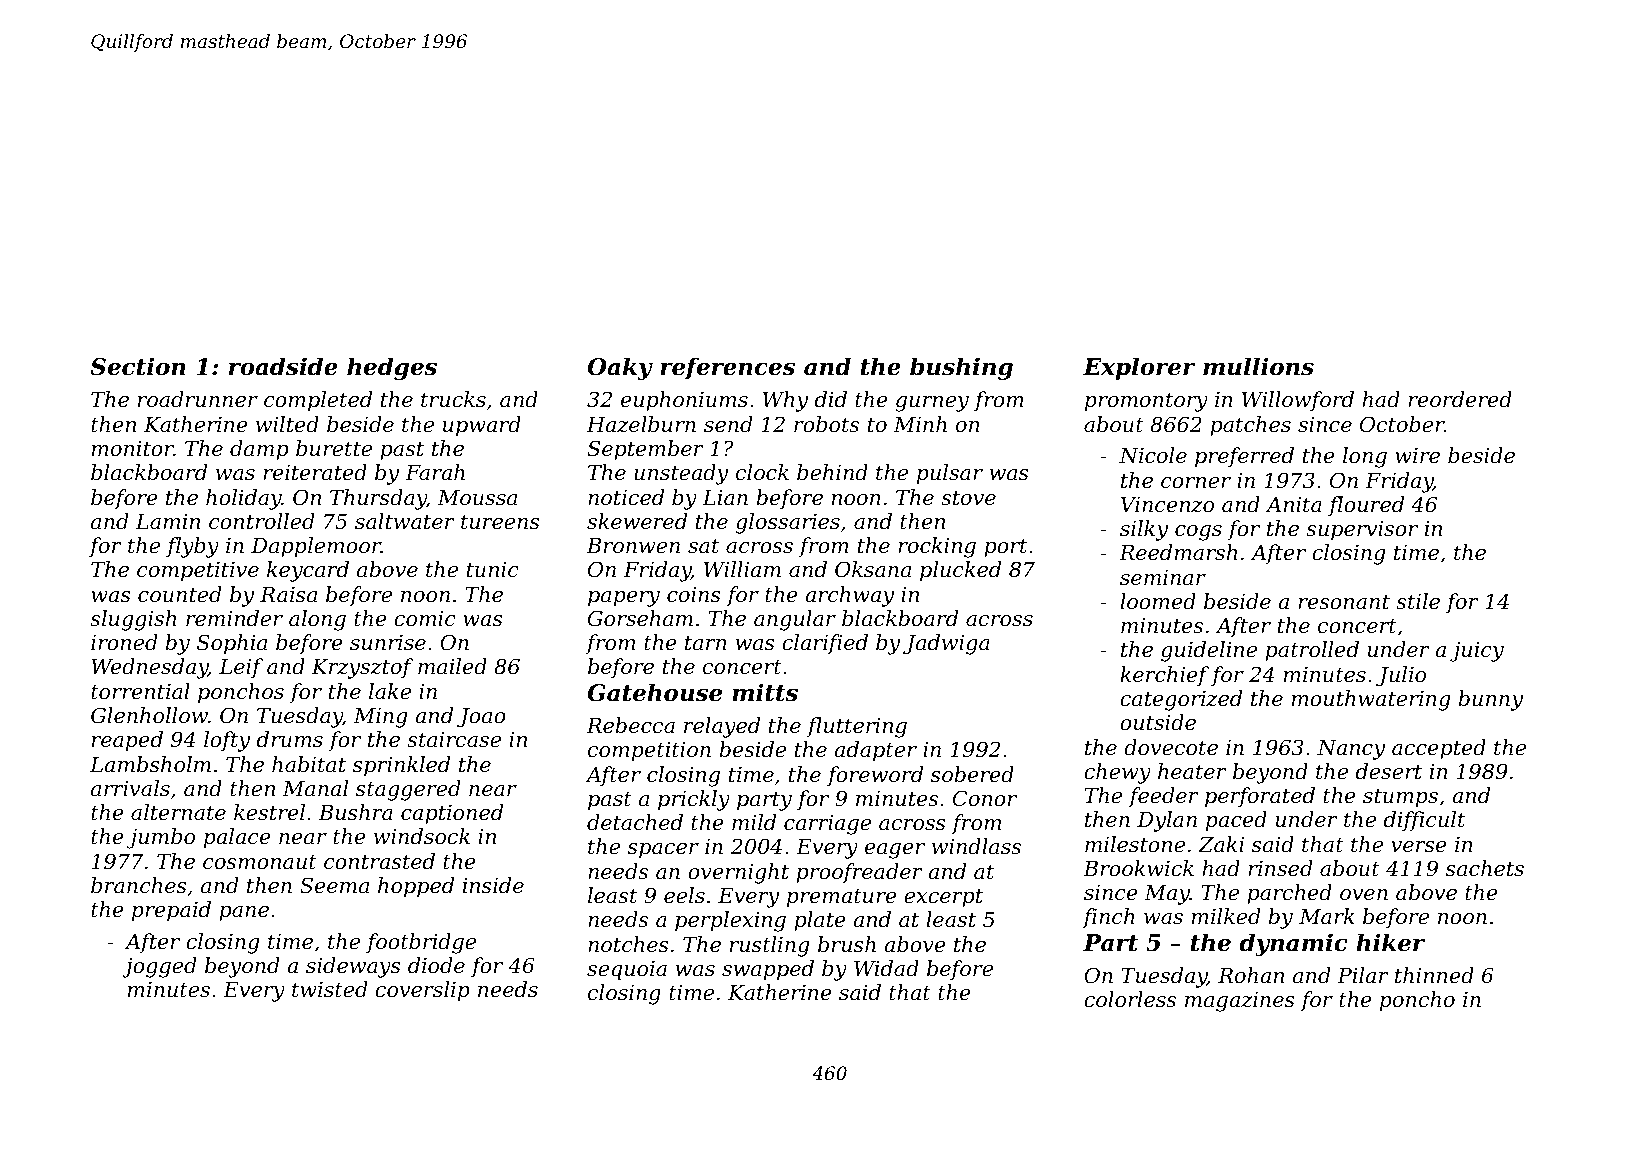 The image size is (1625, 1149). I want to click on footbridge, so click(421, 943).
